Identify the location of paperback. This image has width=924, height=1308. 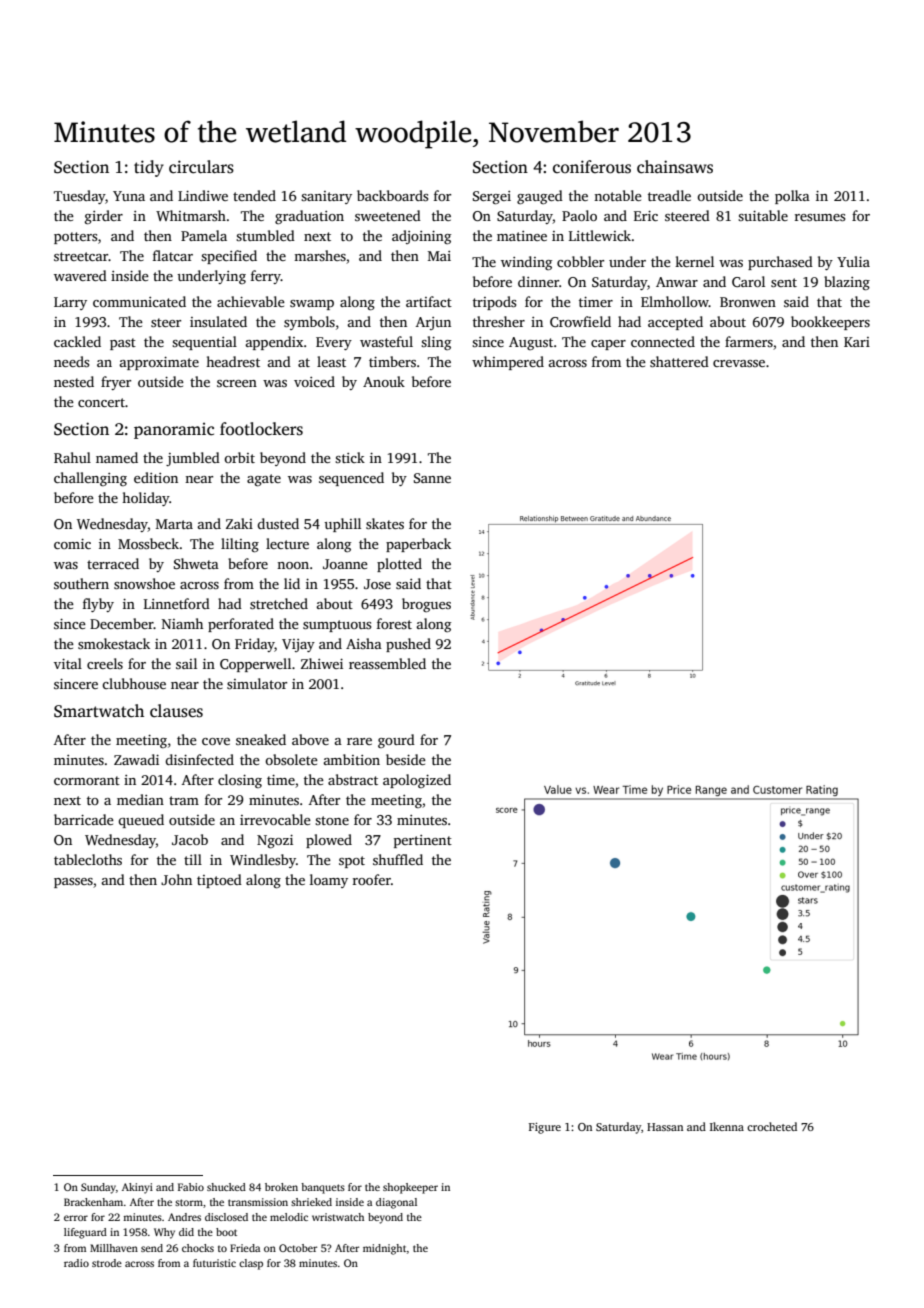
(418, 545).
